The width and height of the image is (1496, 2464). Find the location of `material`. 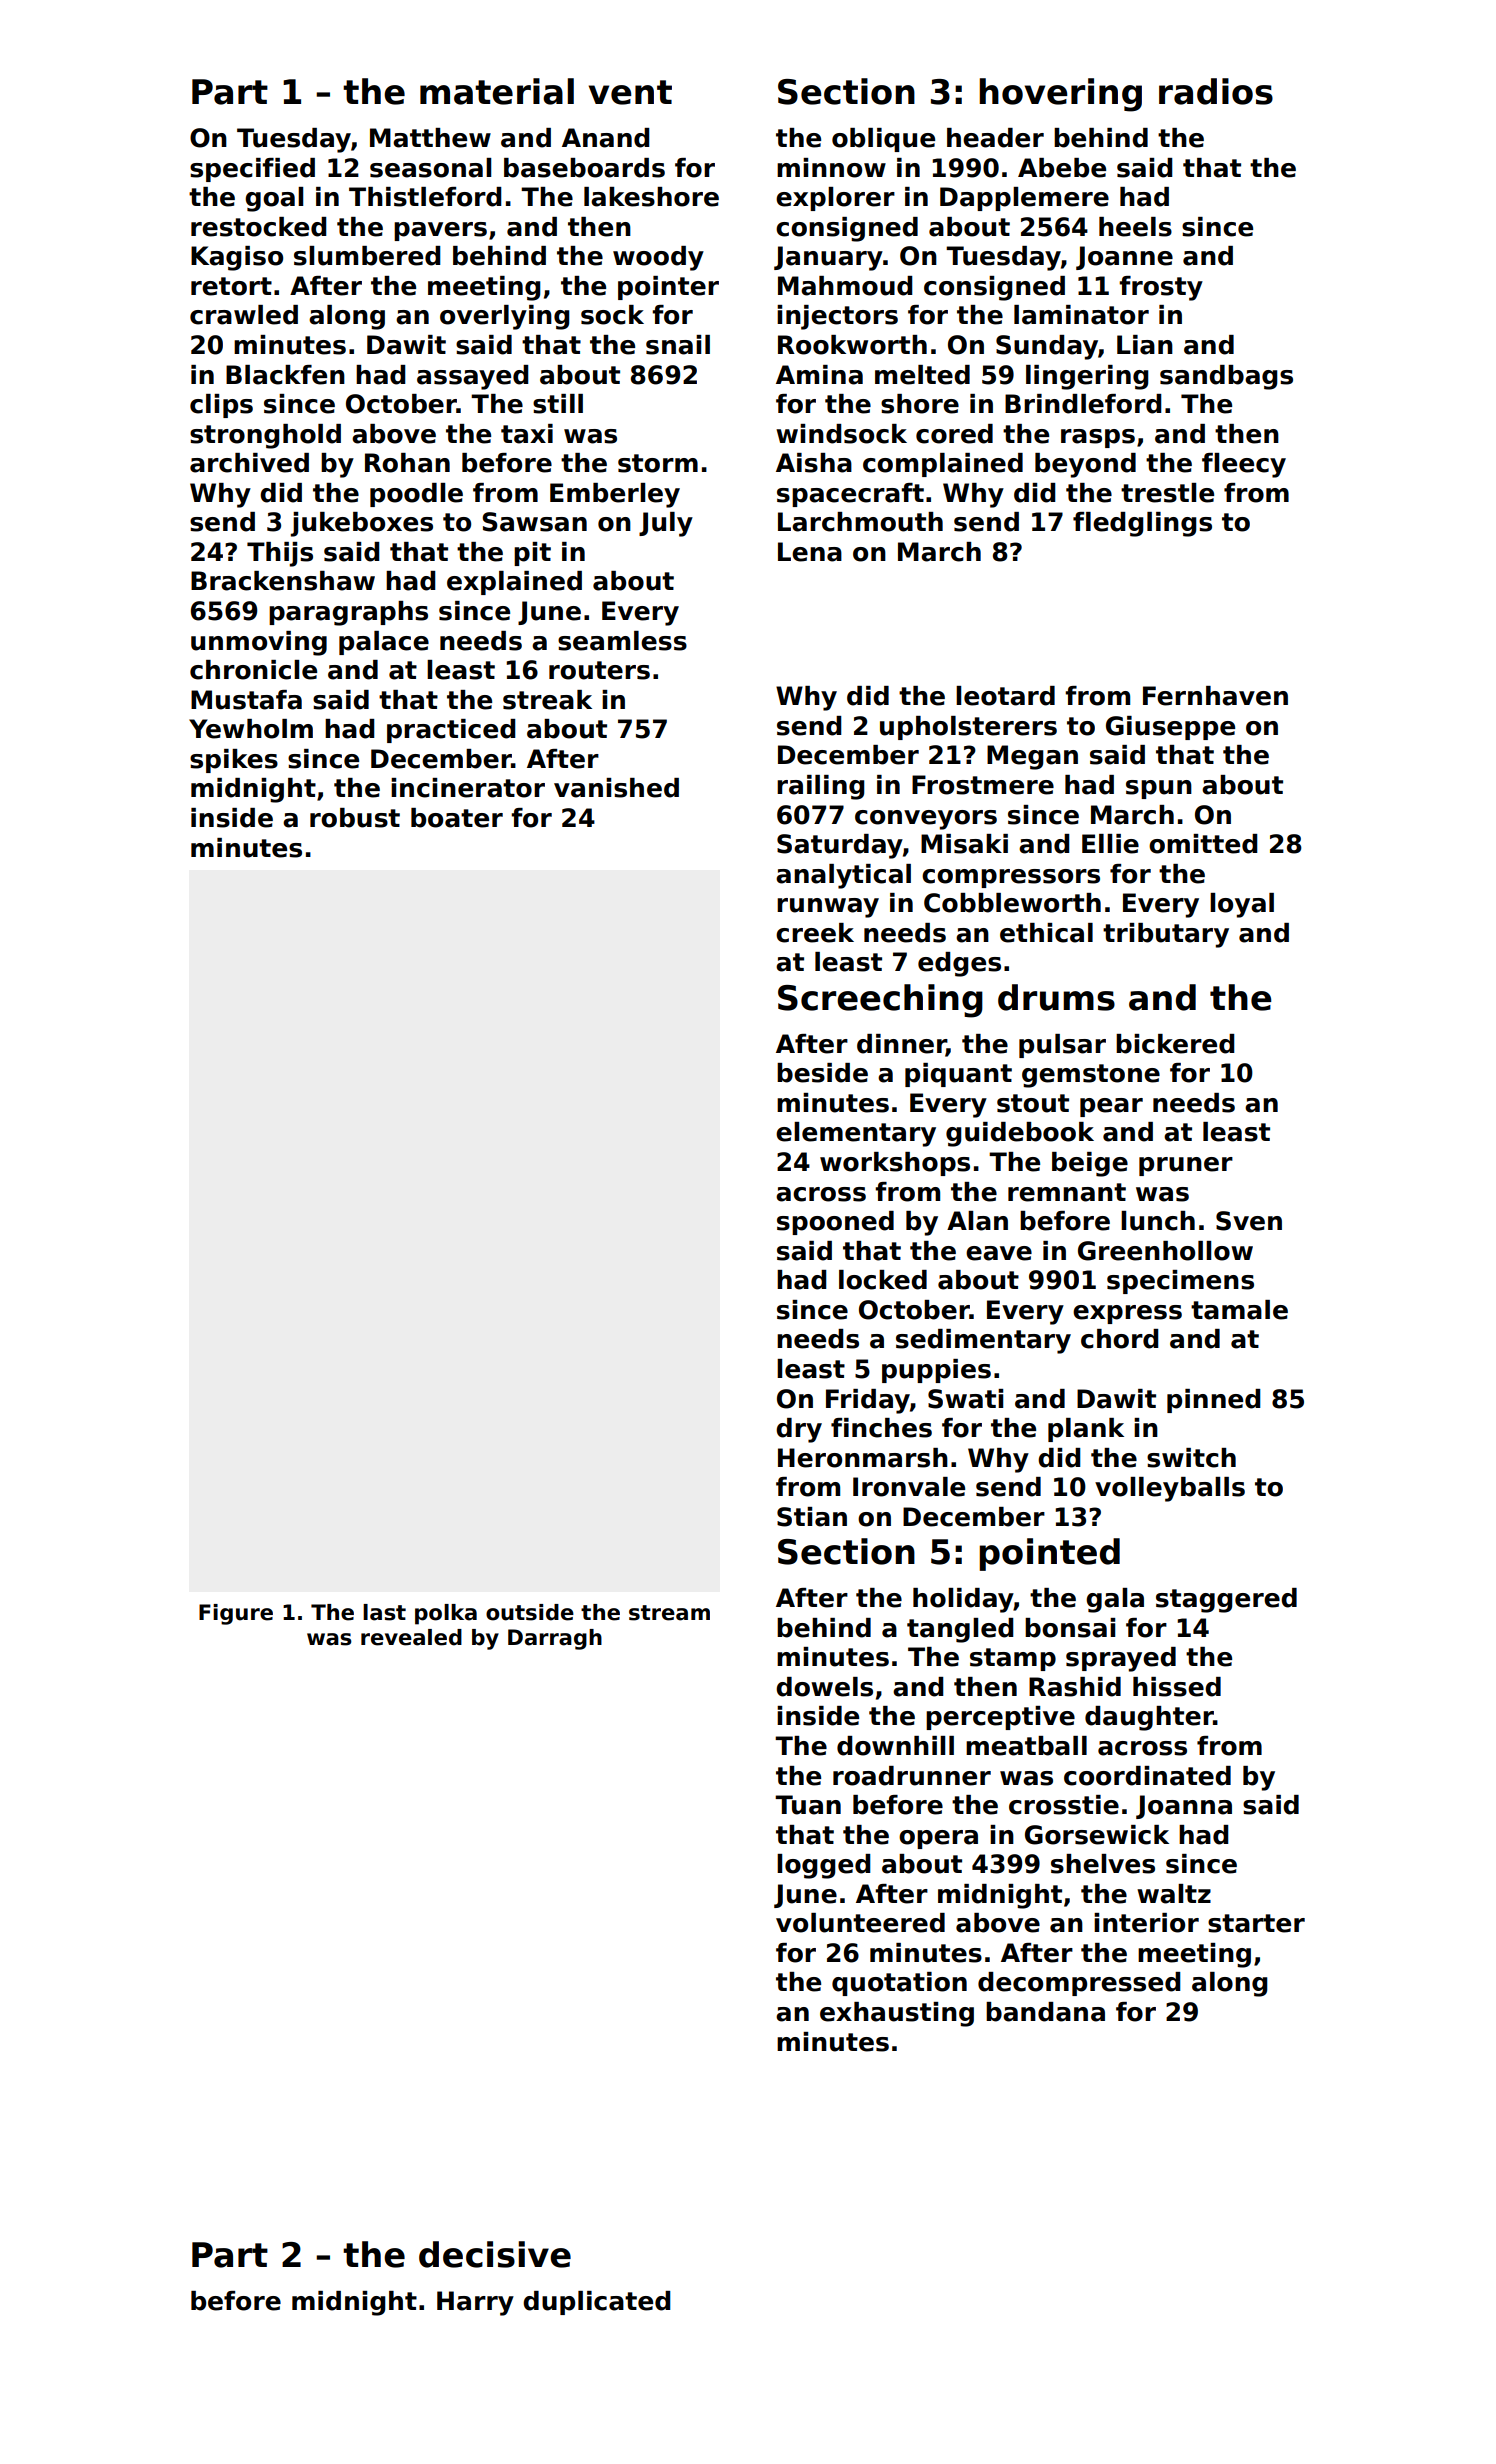

material is located at coordinates (497, 91).
